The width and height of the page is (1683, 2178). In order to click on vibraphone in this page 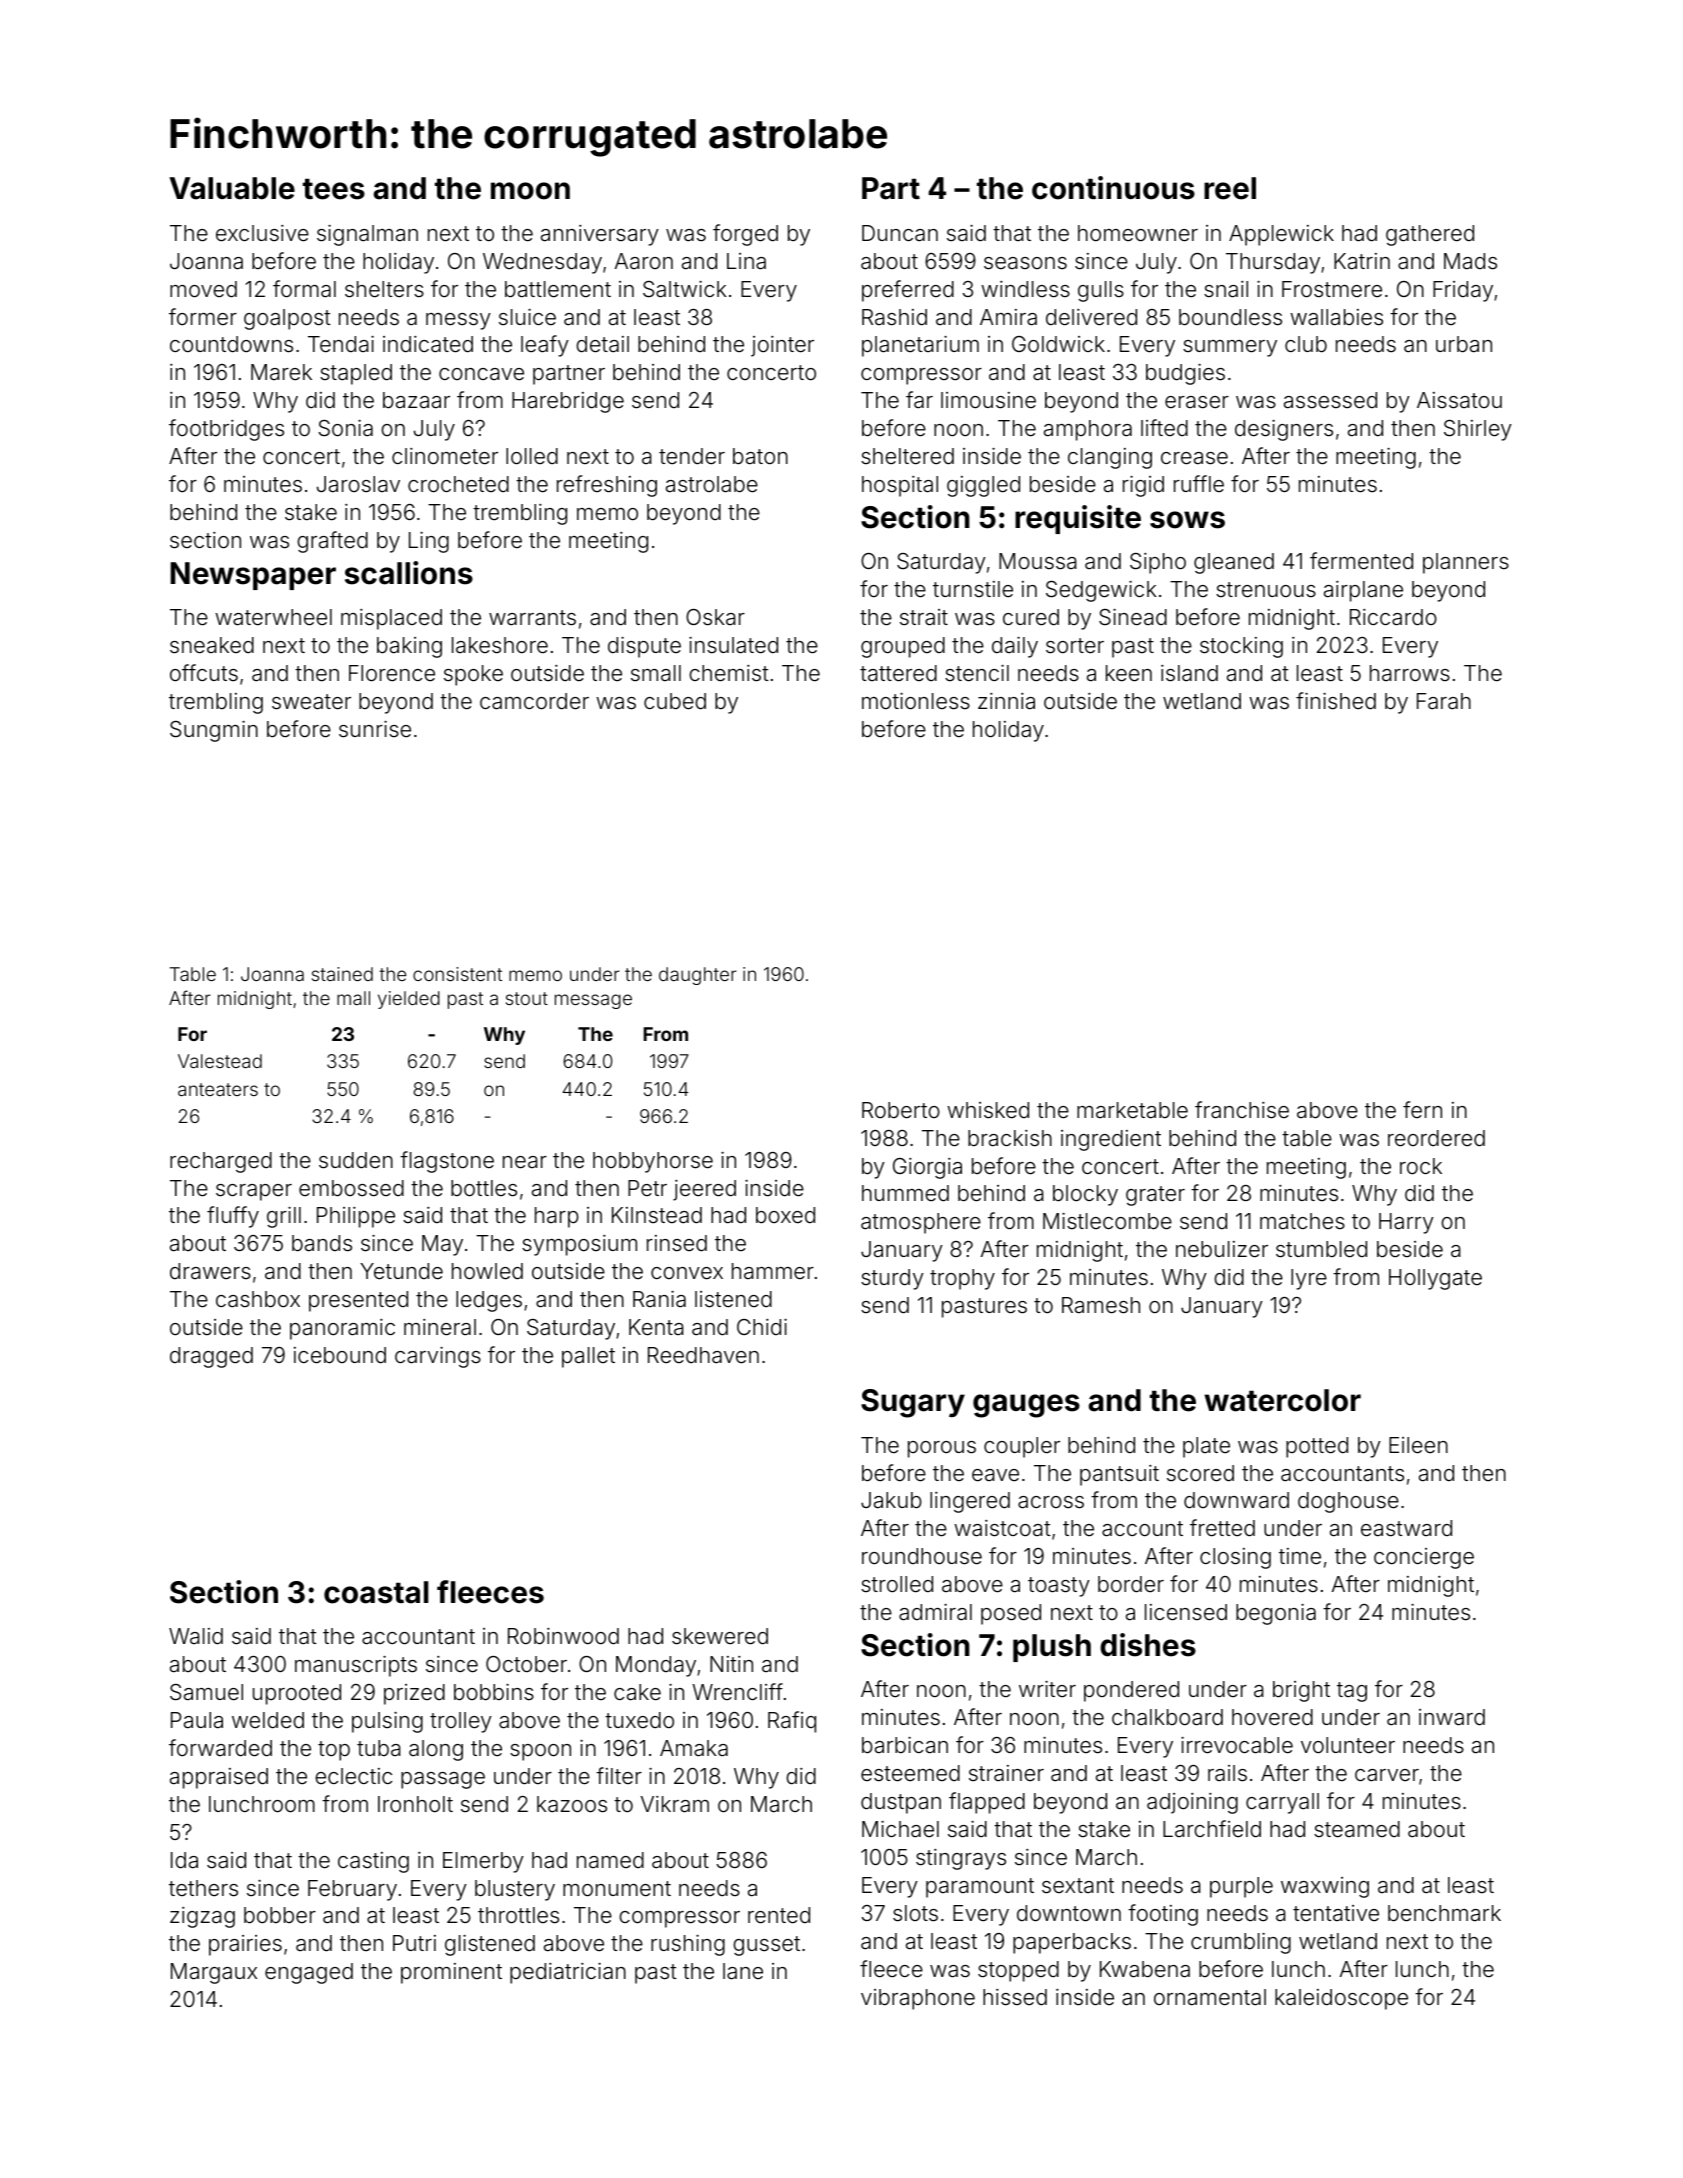, I will do `click(918, 1999)`.
